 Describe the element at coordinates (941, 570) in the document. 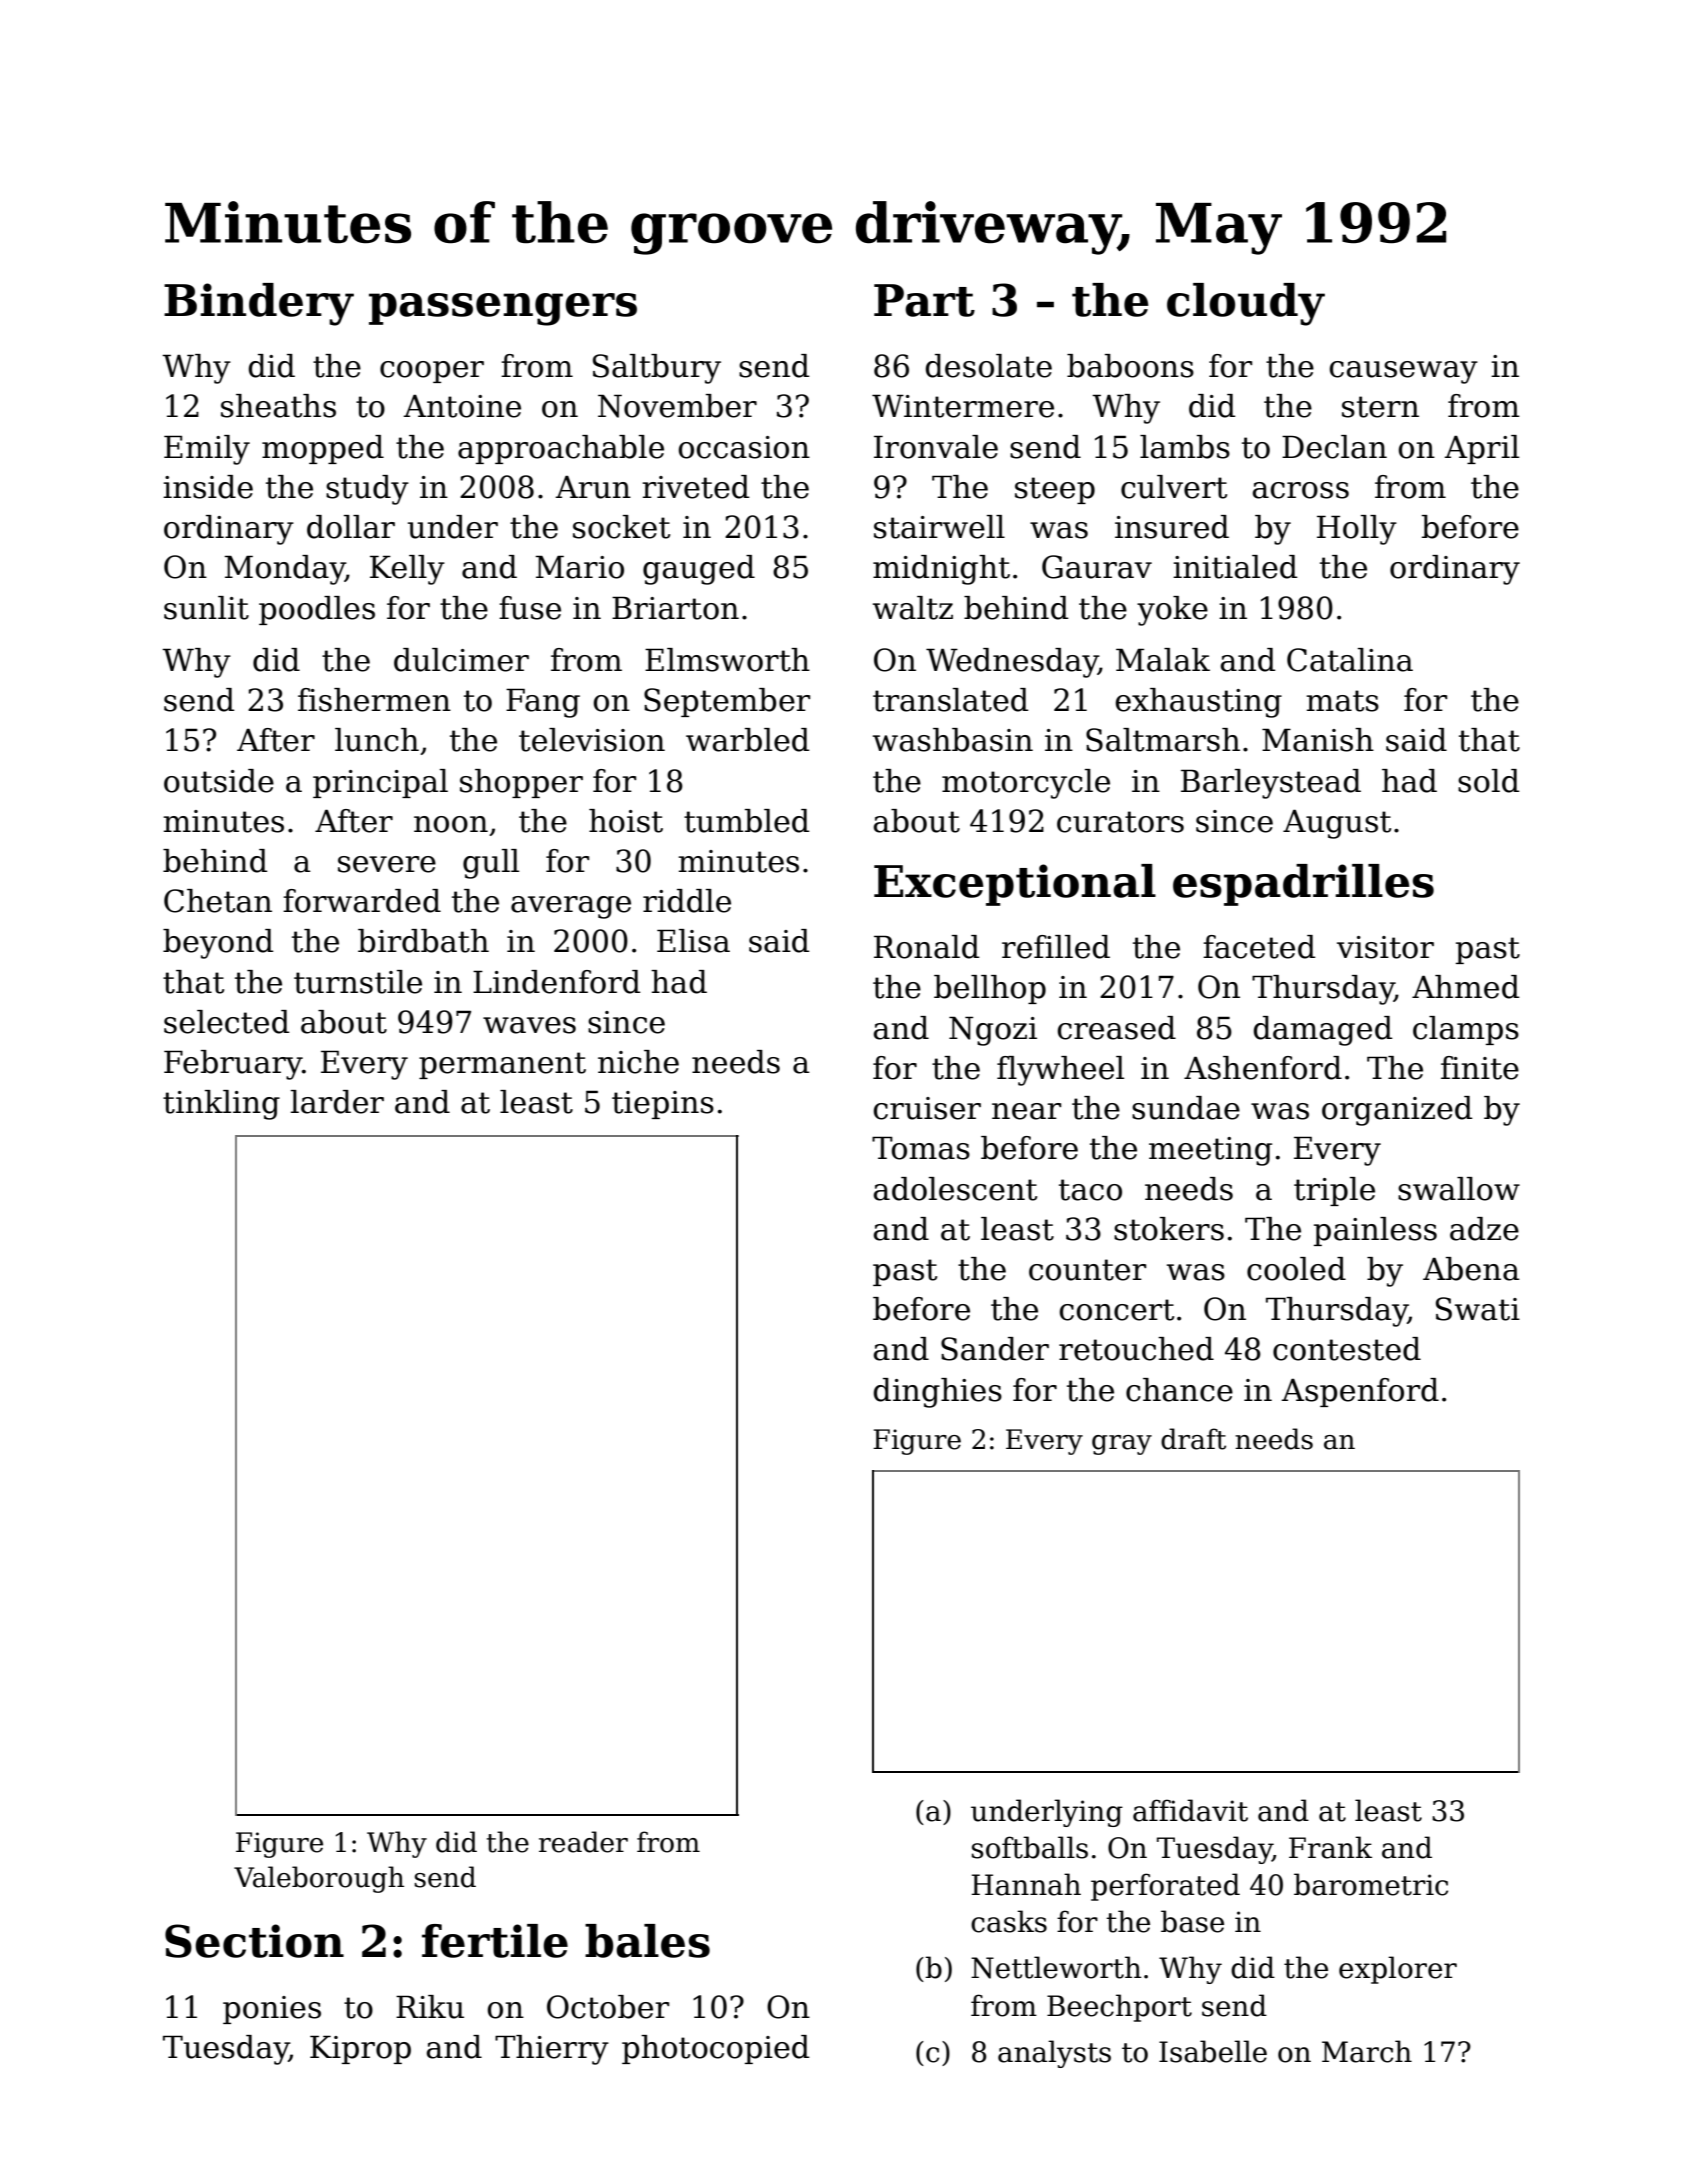

I see `midnight` at that location.
